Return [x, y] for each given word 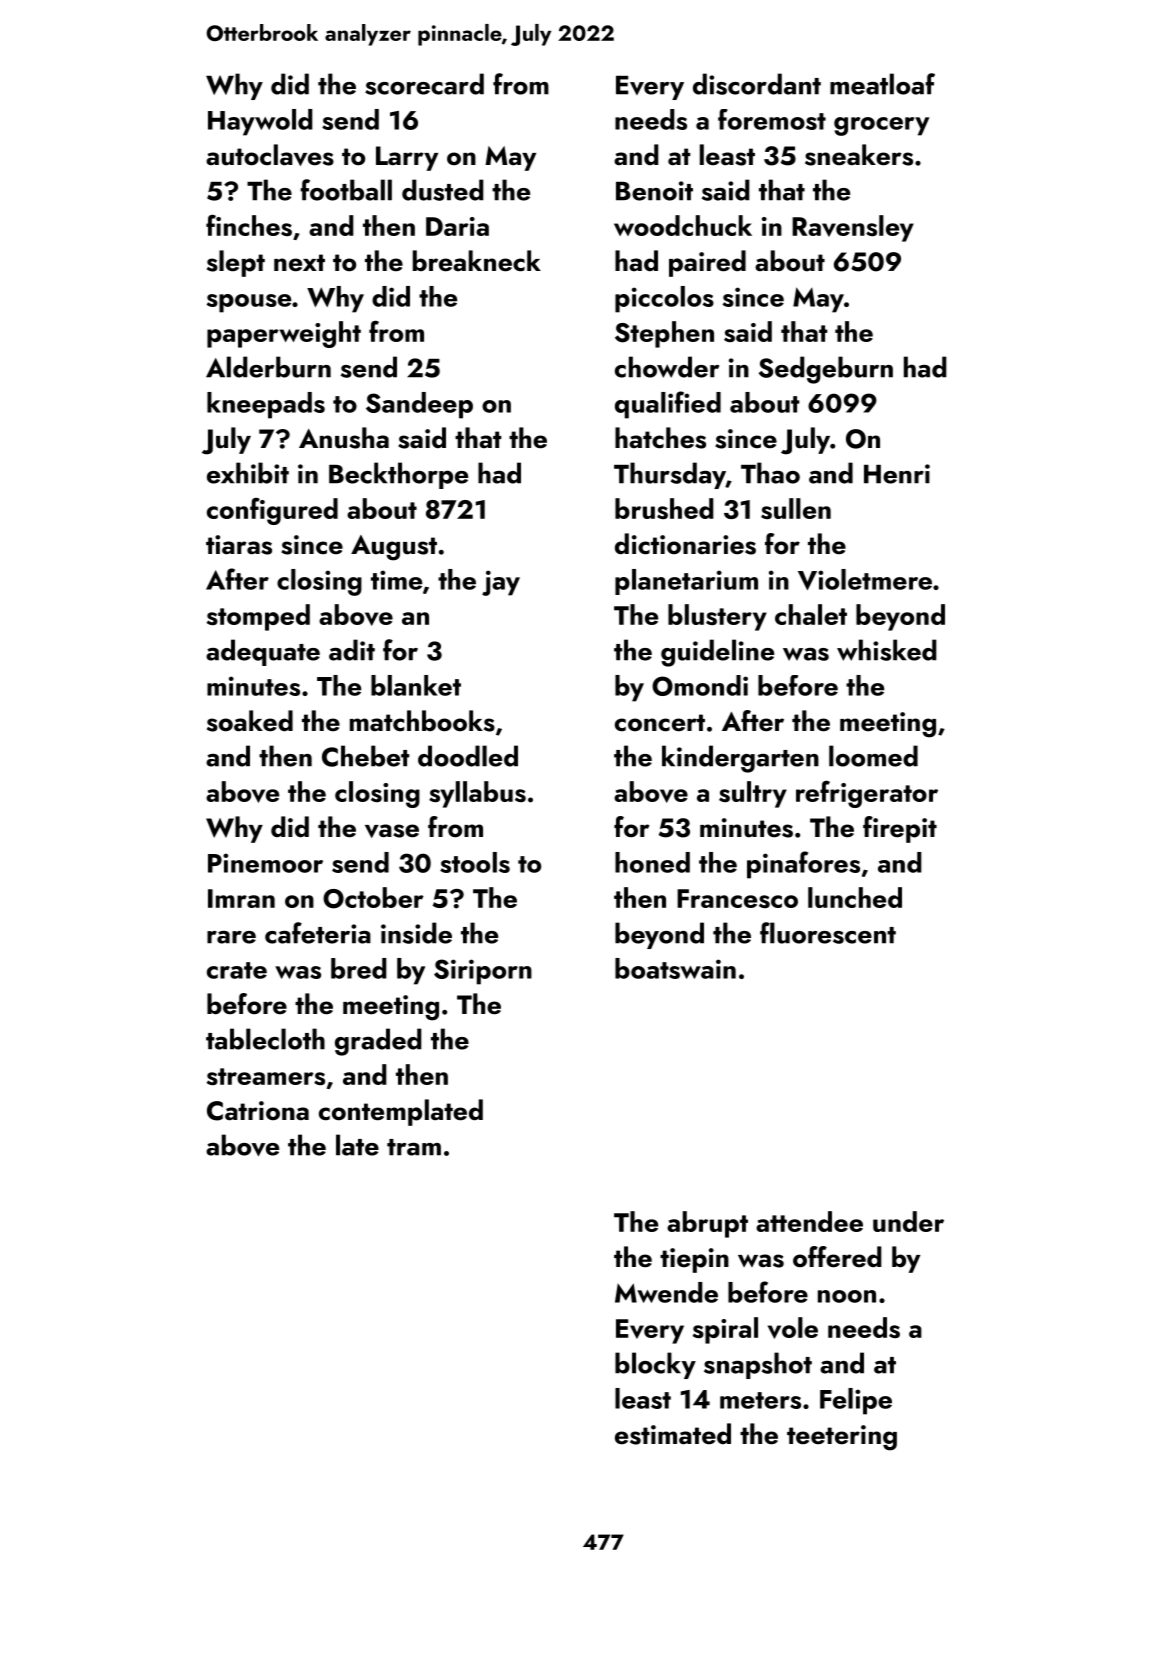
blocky [655, 1365]
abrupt [707, 1224]
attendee [809, 1221]
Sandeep [419, 405]
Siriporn [483, 972]
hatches [660, 438]
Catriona [258, 1111]
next [299, 263]
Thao [770, 473]
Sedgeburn [826, 370]
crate [237, 970]
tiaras [239, 545]
